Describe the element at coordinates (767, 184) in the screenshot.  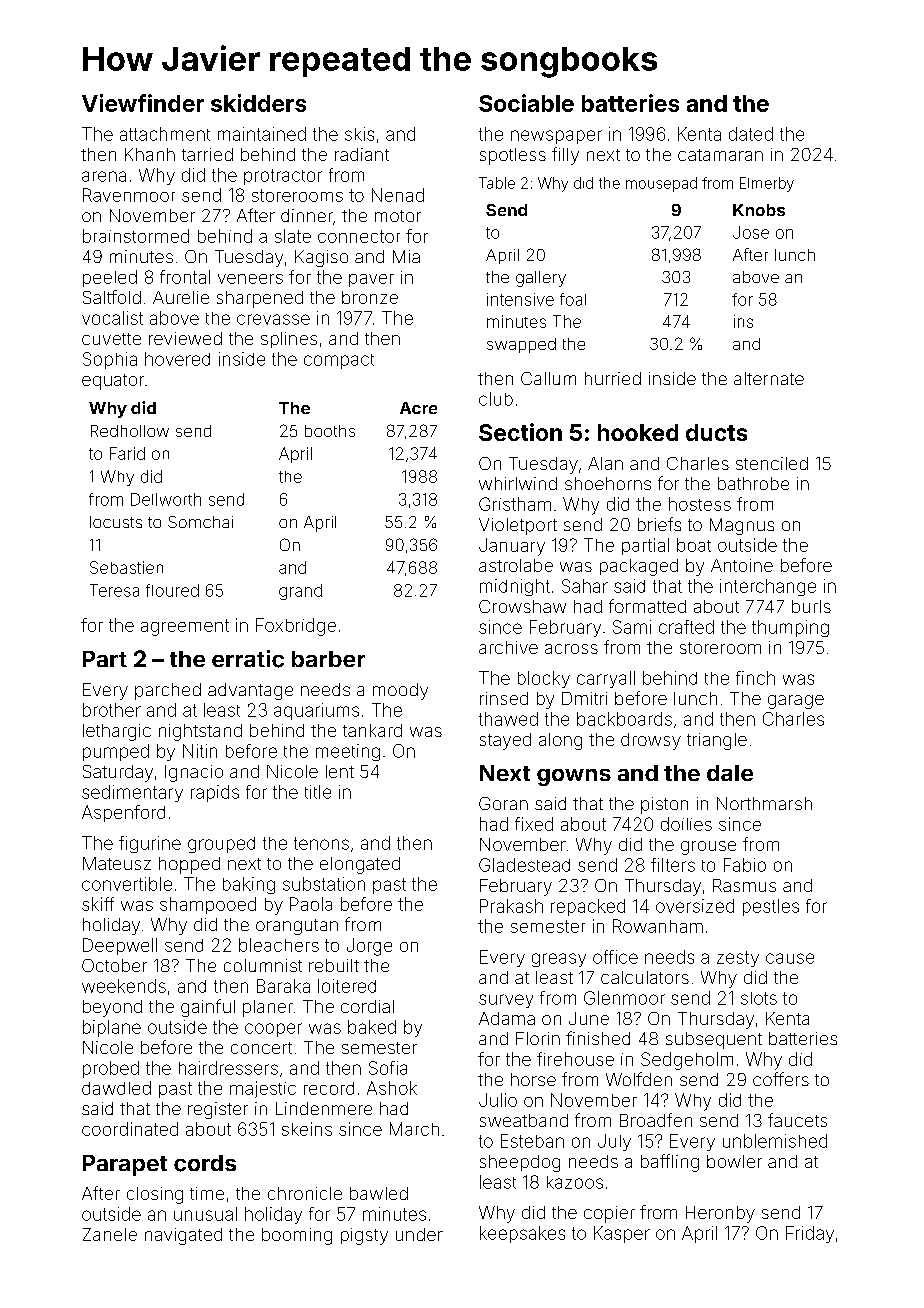
I see `Elmerby` at that location.
